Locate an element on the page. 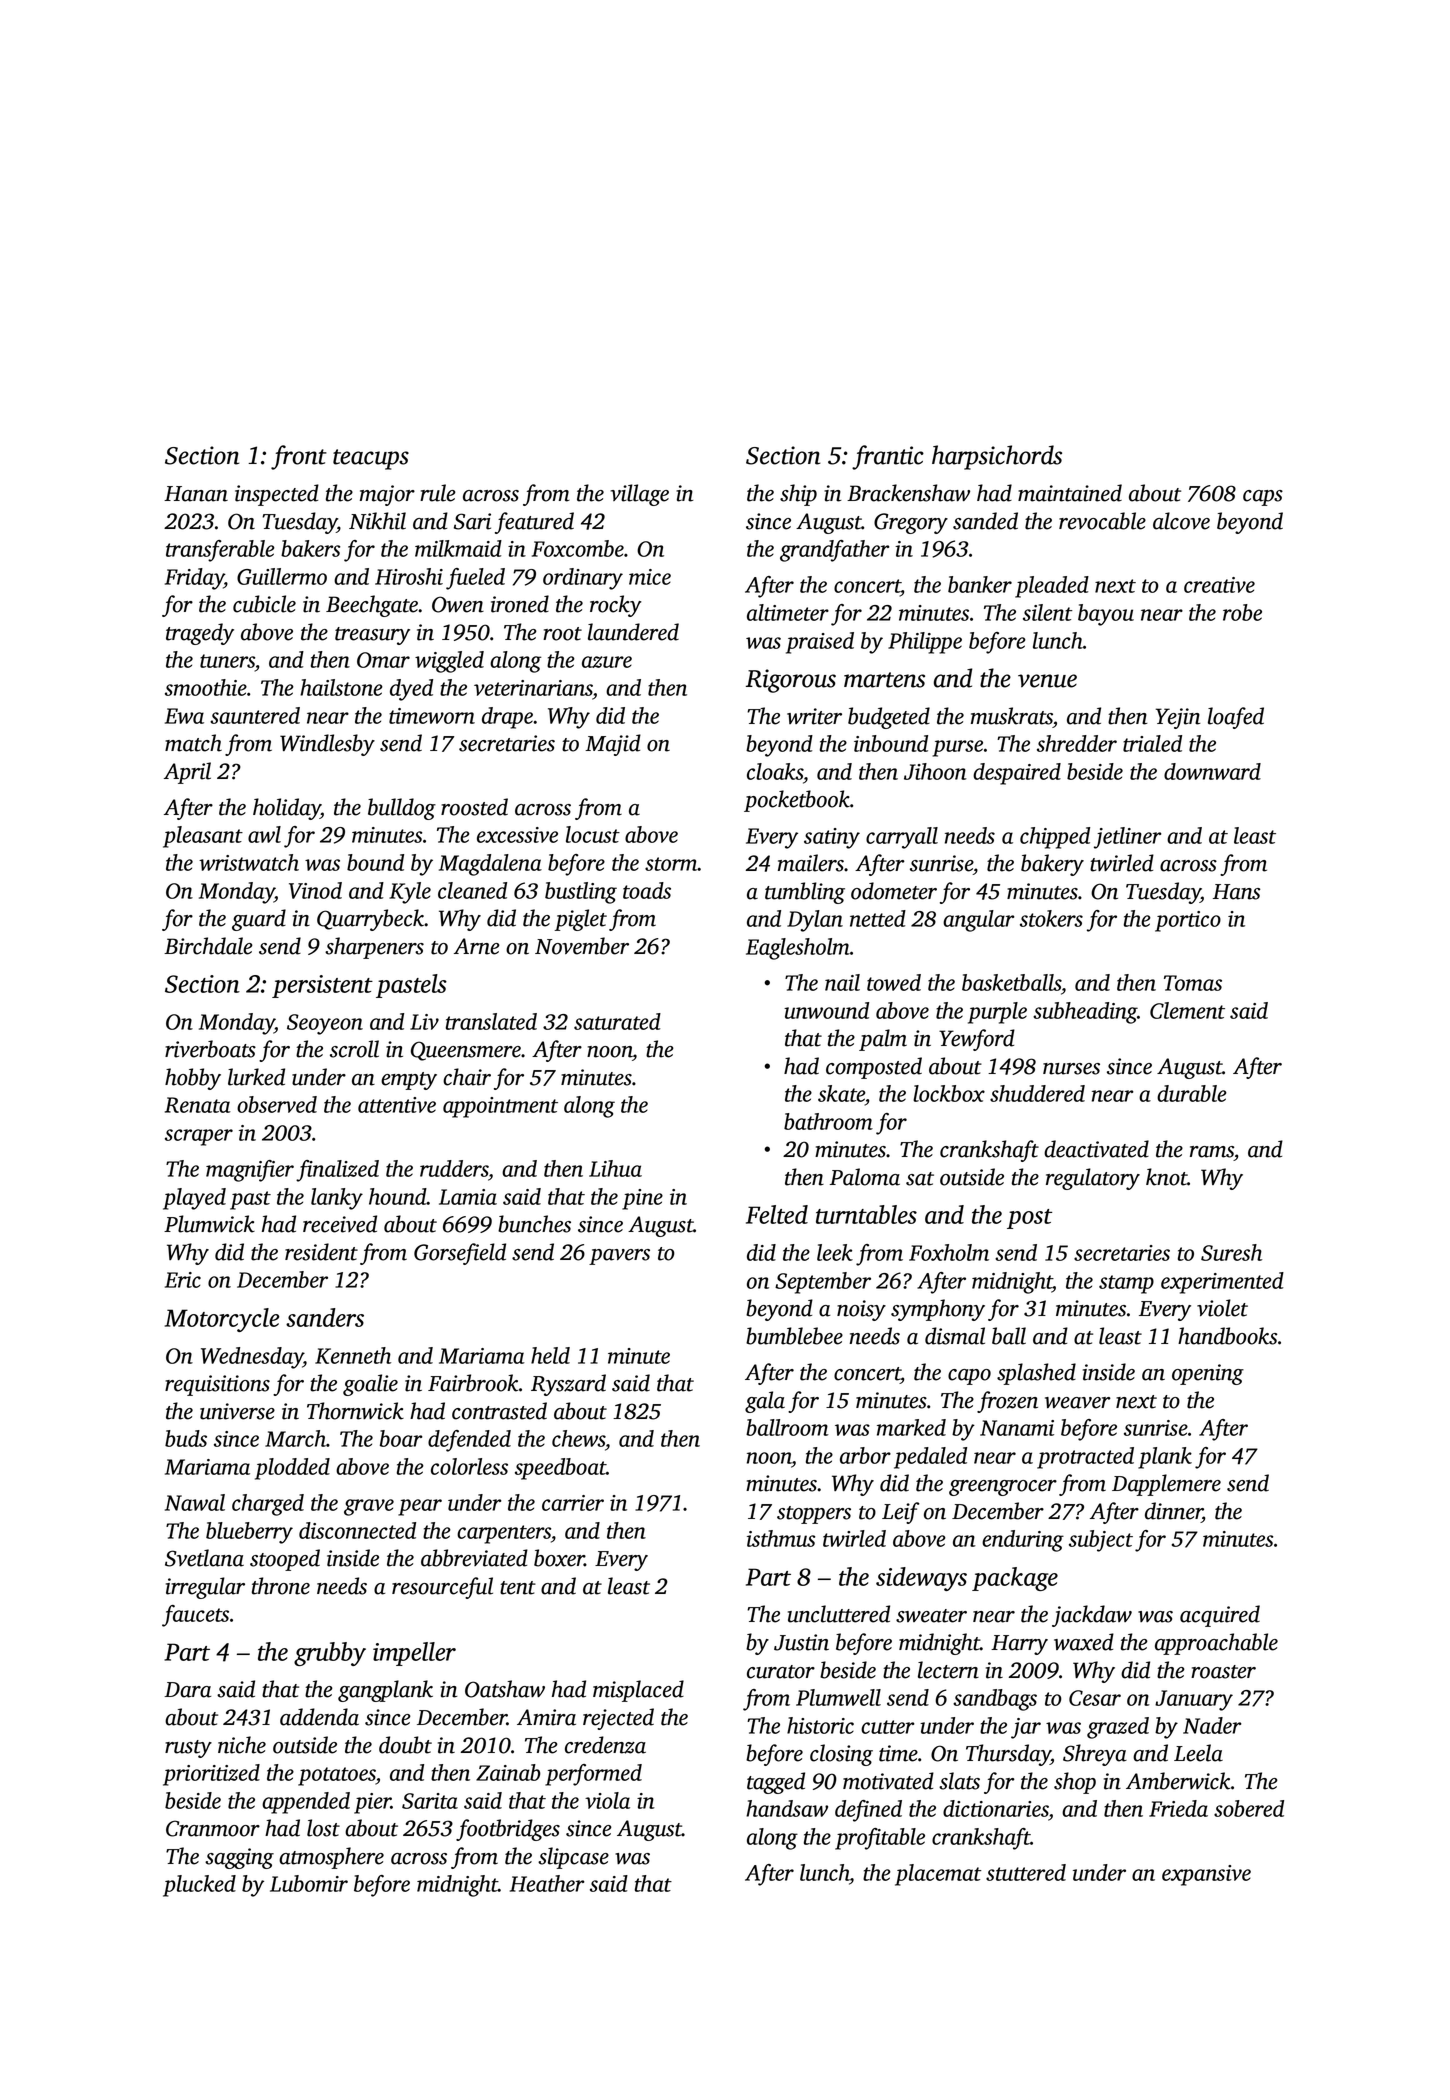 The width and height of the page is (1450, 2100). Dara is located at coordinates (187, 1690).
